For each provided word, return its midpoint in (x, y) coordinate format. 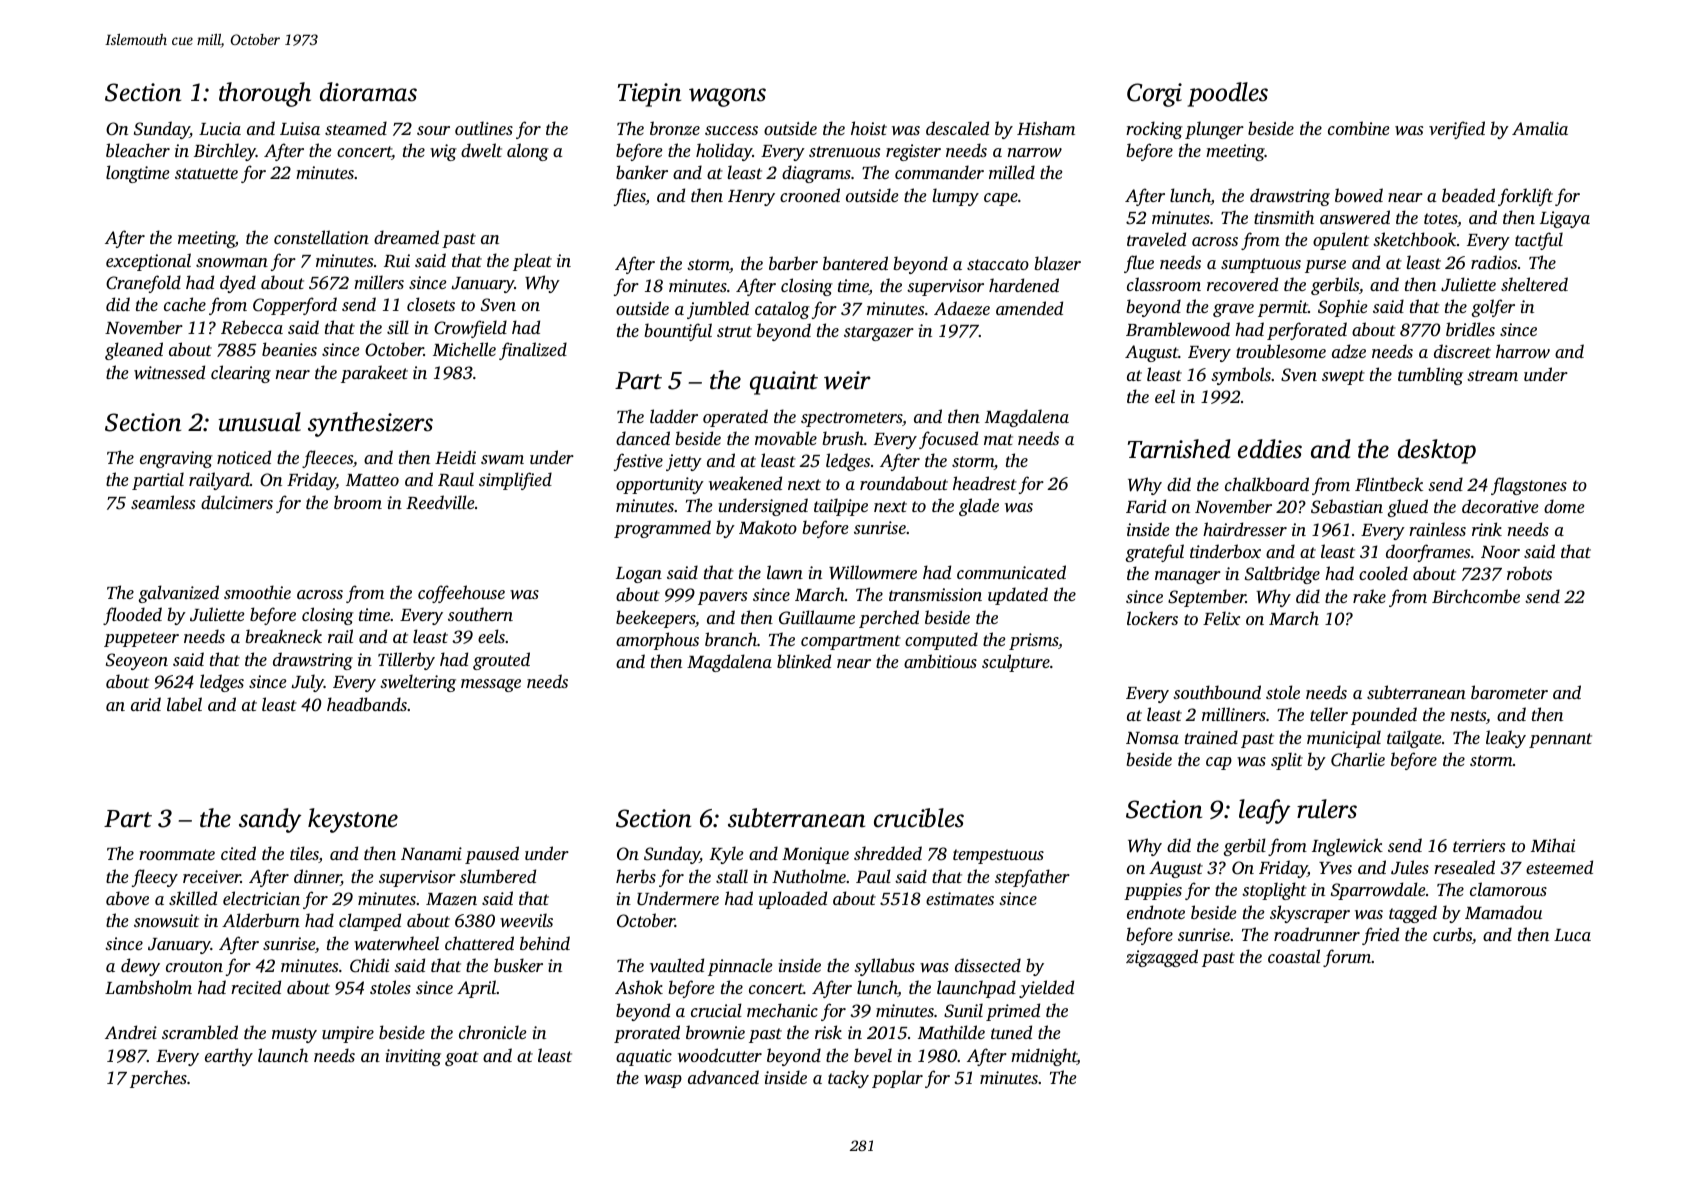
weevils (526, 920)
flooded (132, 616)
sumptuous (1261, 265)
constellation (321, 237)
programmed (662, 529)
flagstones (1529, 486)
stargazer (879, 333)
